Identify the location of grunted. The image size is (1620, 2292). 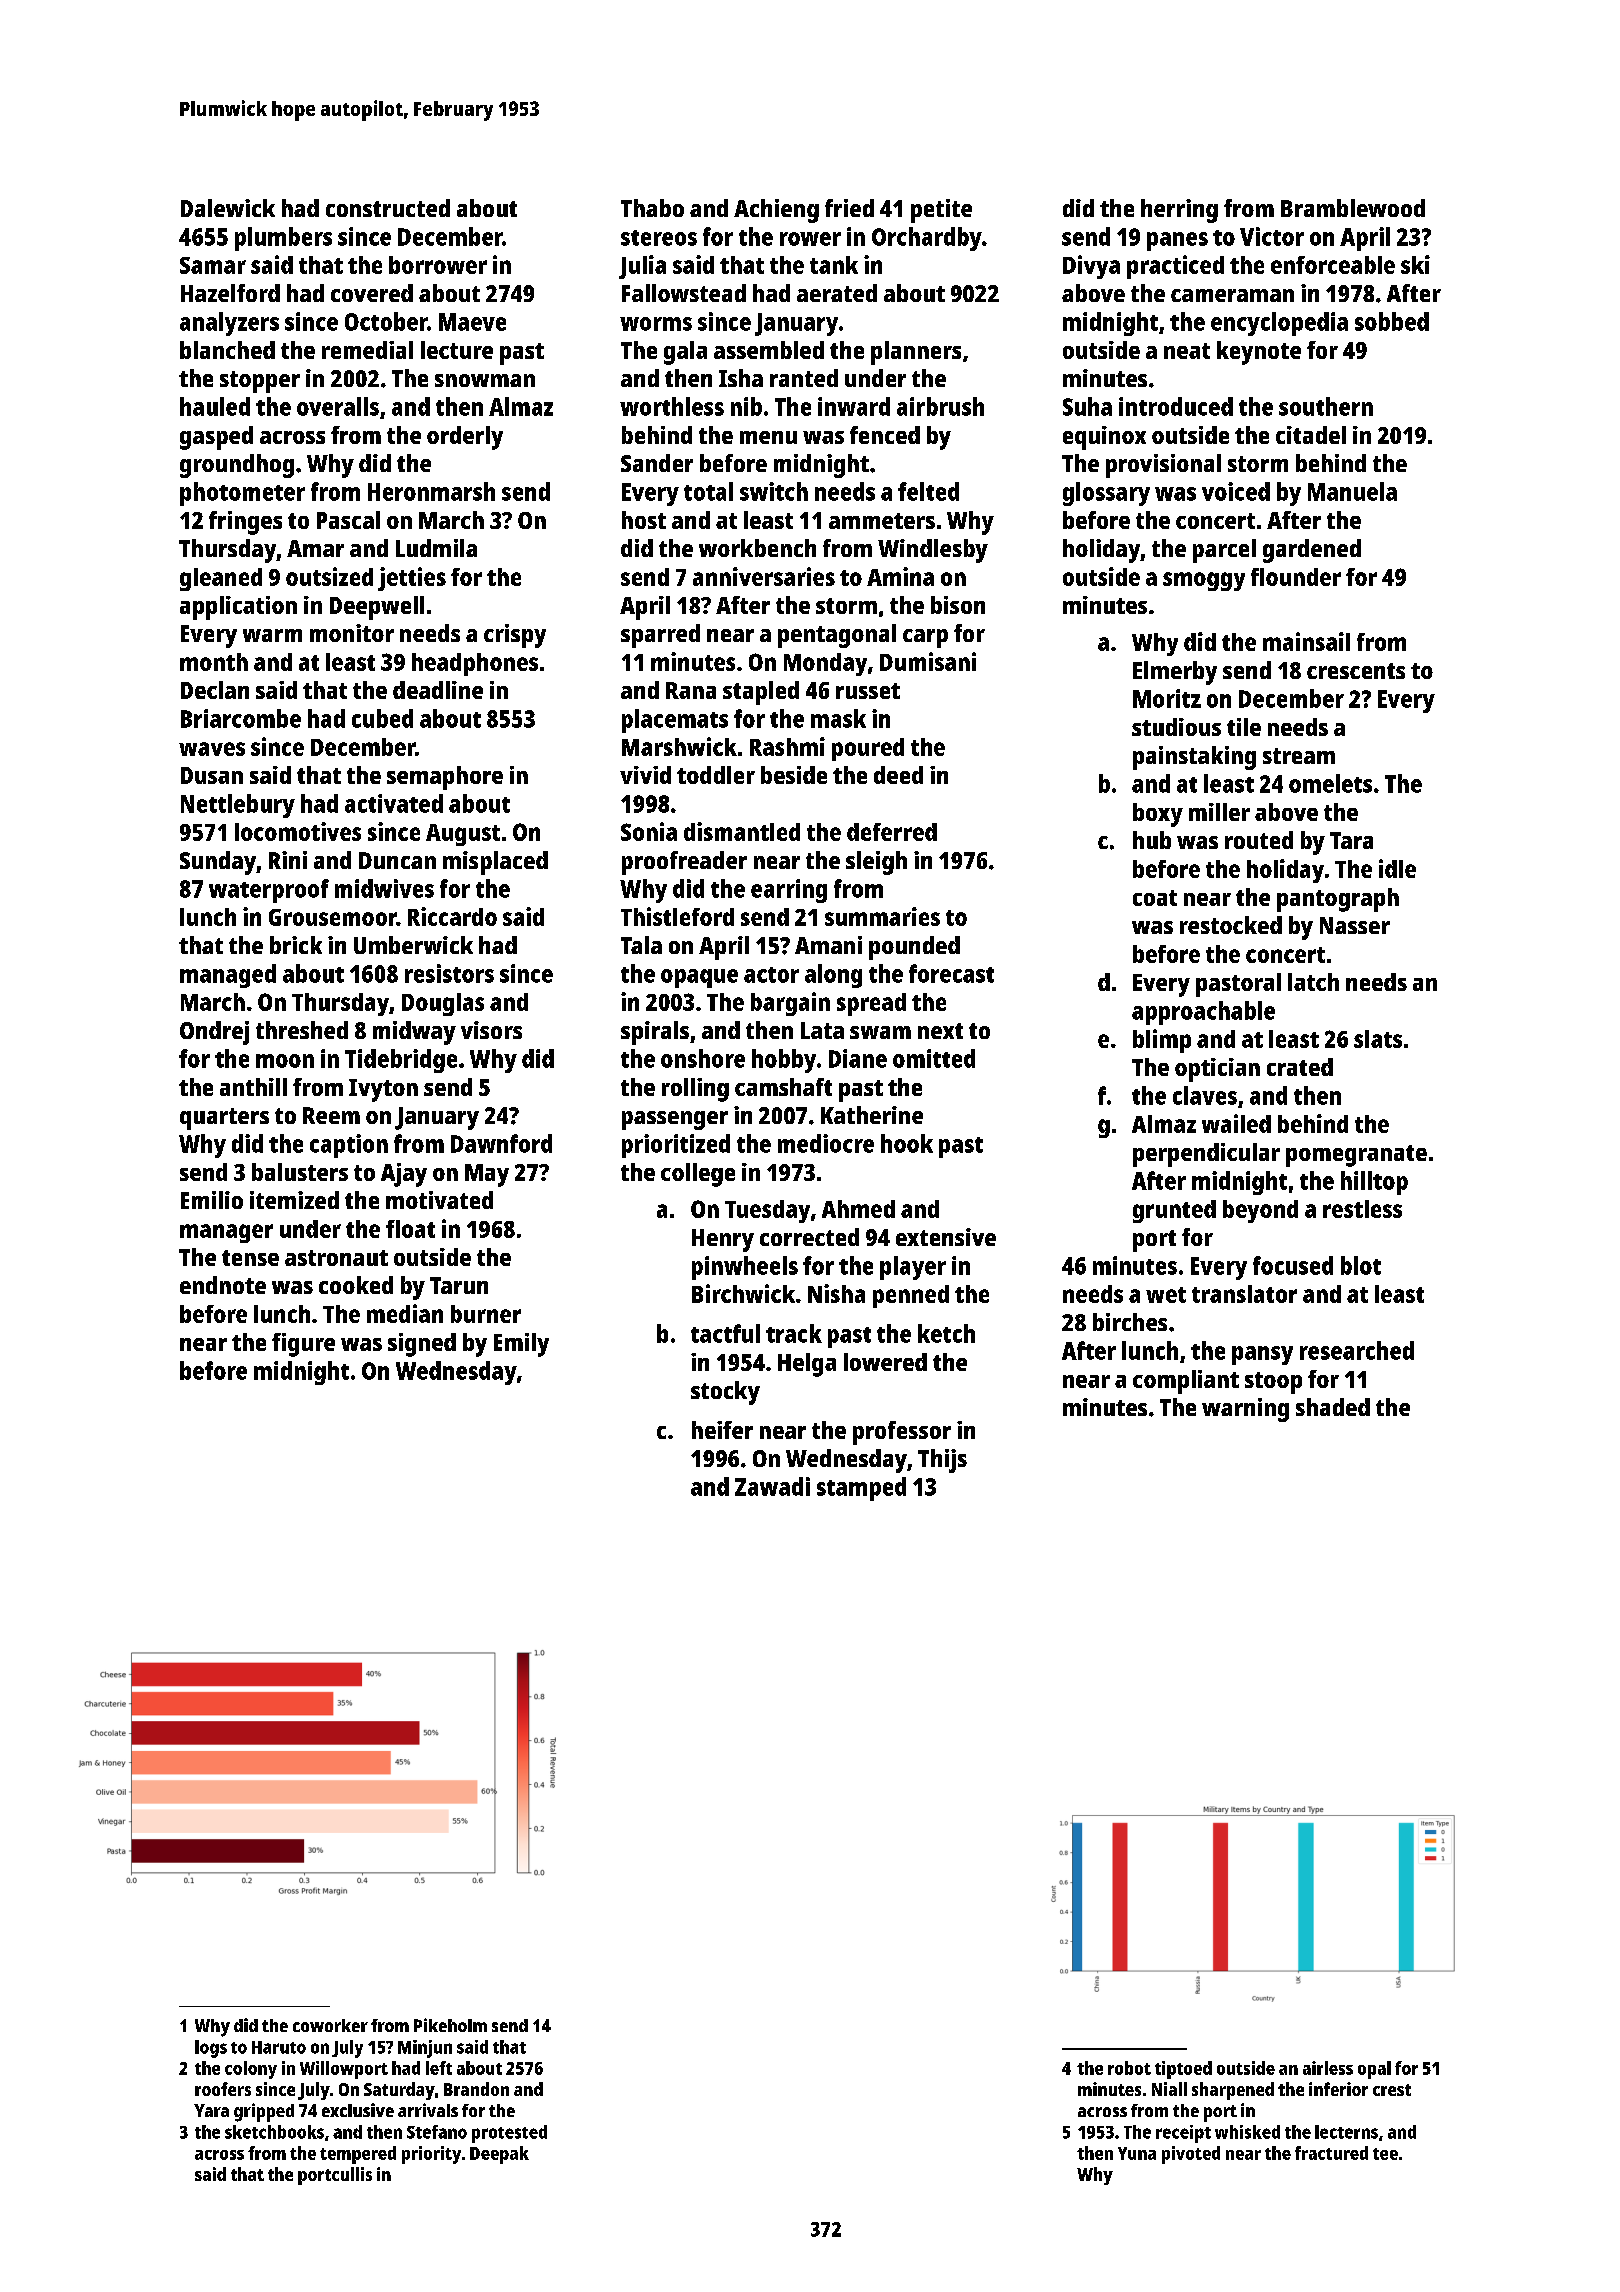
(1174, 1211).
